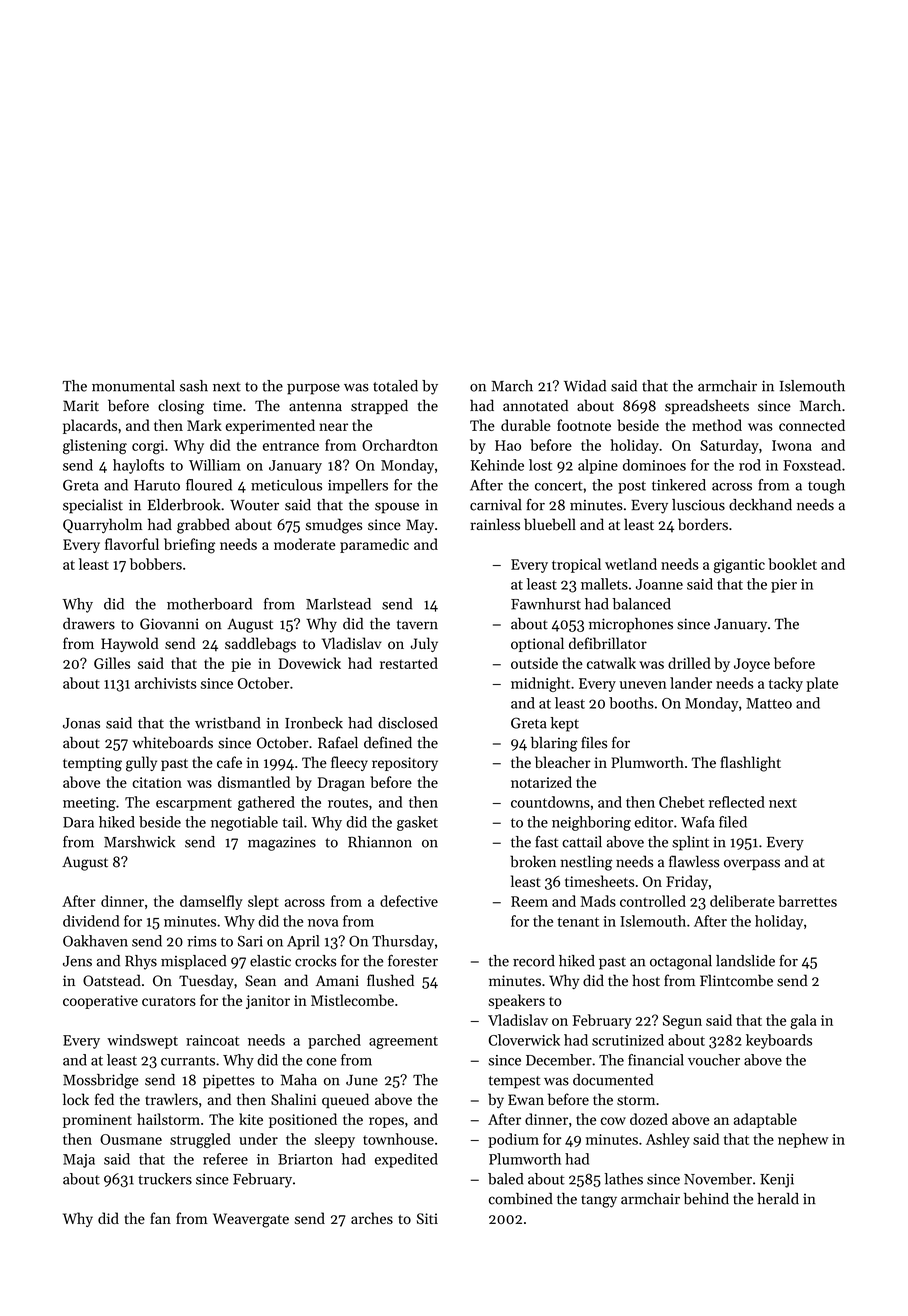 The height and width of the image is (1316, 908). Describe the element at coordinates (403, 942) in the image. I see `Thursday` at that location.
